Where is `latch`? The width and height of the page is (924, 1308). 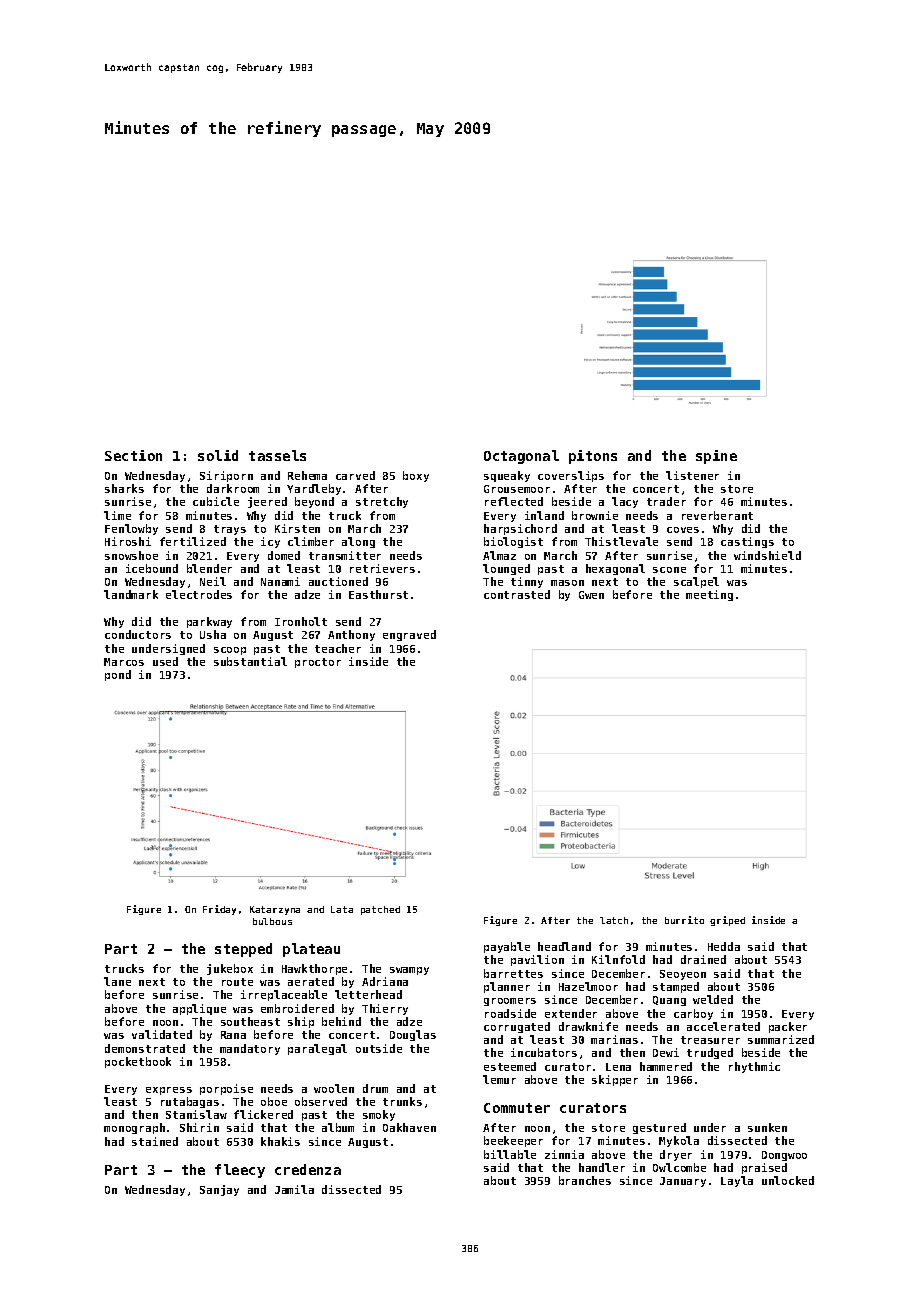
latch is located at coordinates (614, 920).
